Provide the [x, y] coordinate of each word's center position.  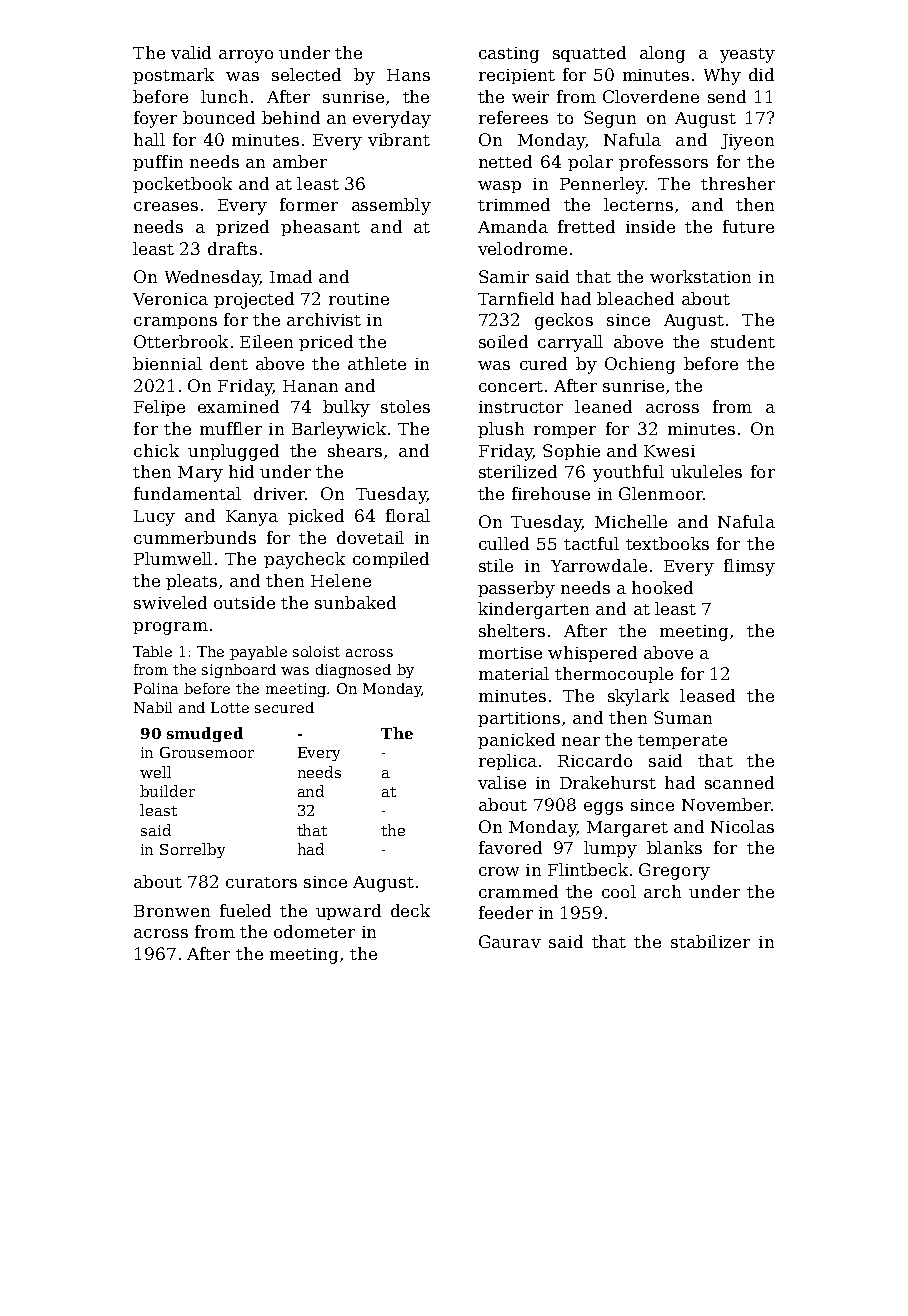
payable [258, 653]
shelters [512, 630]
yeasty [747, 55]
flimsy [749, 567]
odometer [314, 931]
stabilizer [710, 941]
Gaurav [510, 941]
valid [191, 52]
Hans [408, 75]
